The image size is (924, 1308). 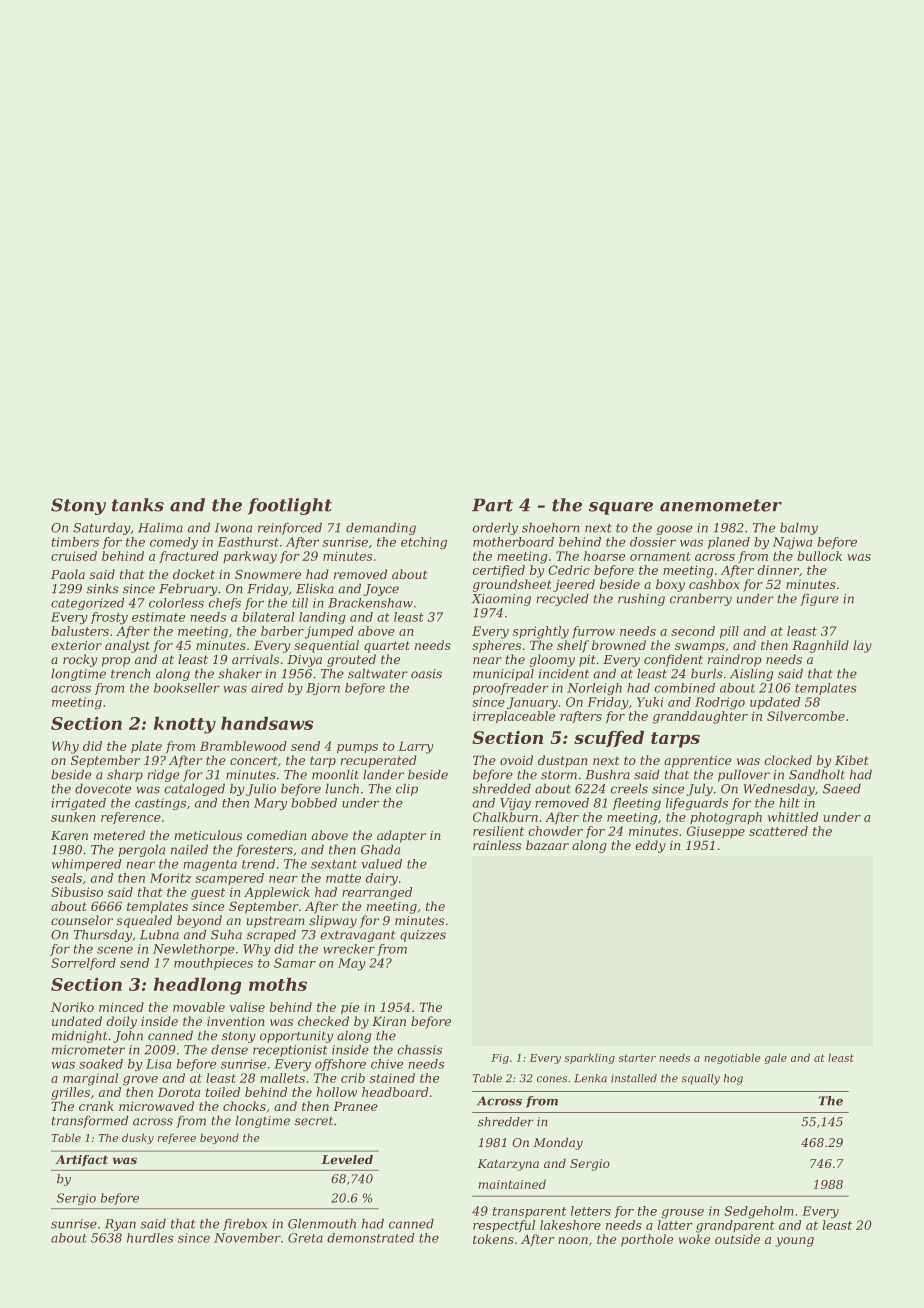 What do you see at coordinates (322, 1223) in the document?
I see `Glenmouth` at bounding box center [322, 1223].
